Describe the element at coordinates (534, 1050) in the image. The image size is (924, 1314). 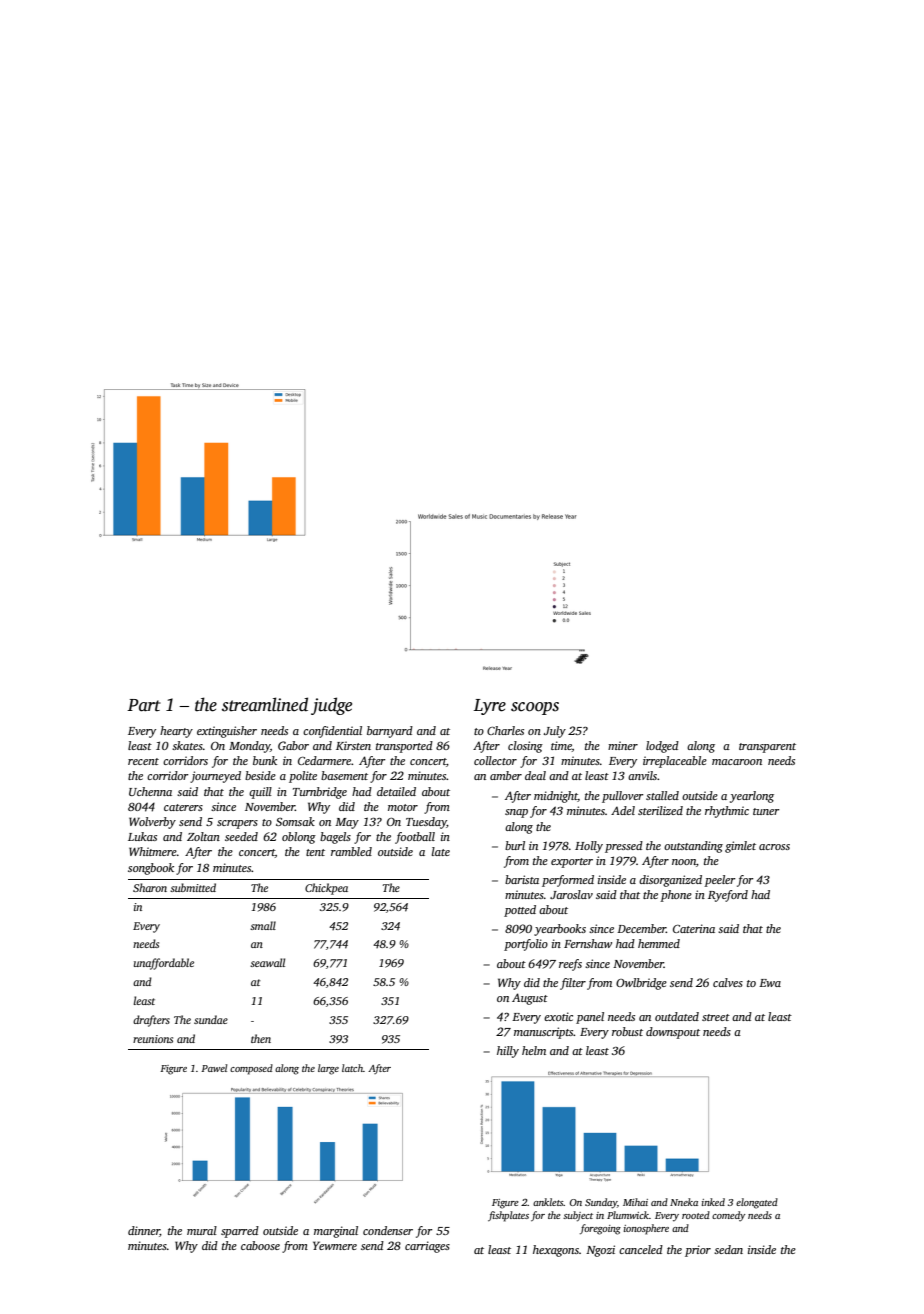
I see `helm` at that location.
